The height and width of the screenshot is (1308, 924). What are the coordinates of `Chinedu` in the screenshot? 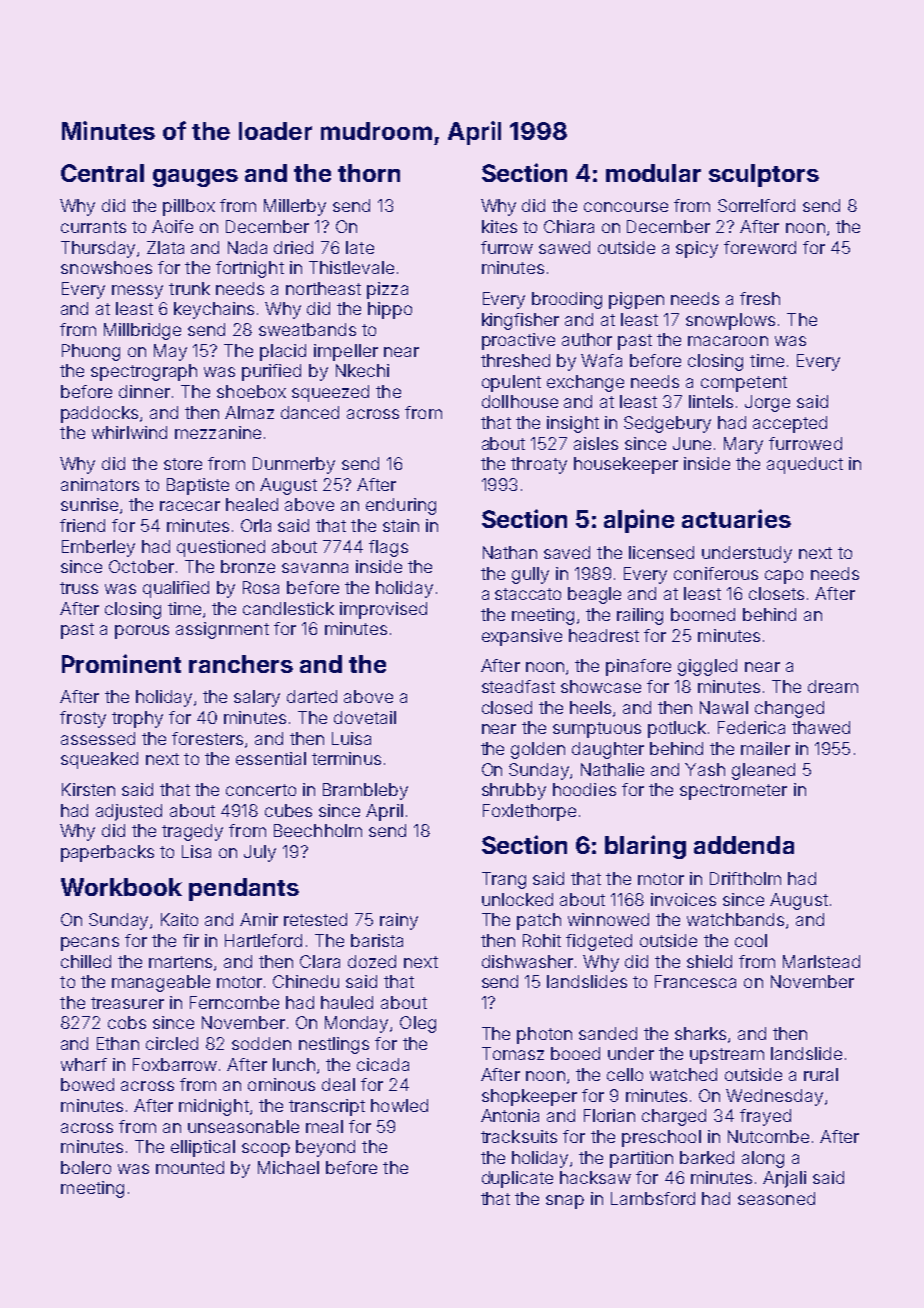 It's located at (306, 981).
